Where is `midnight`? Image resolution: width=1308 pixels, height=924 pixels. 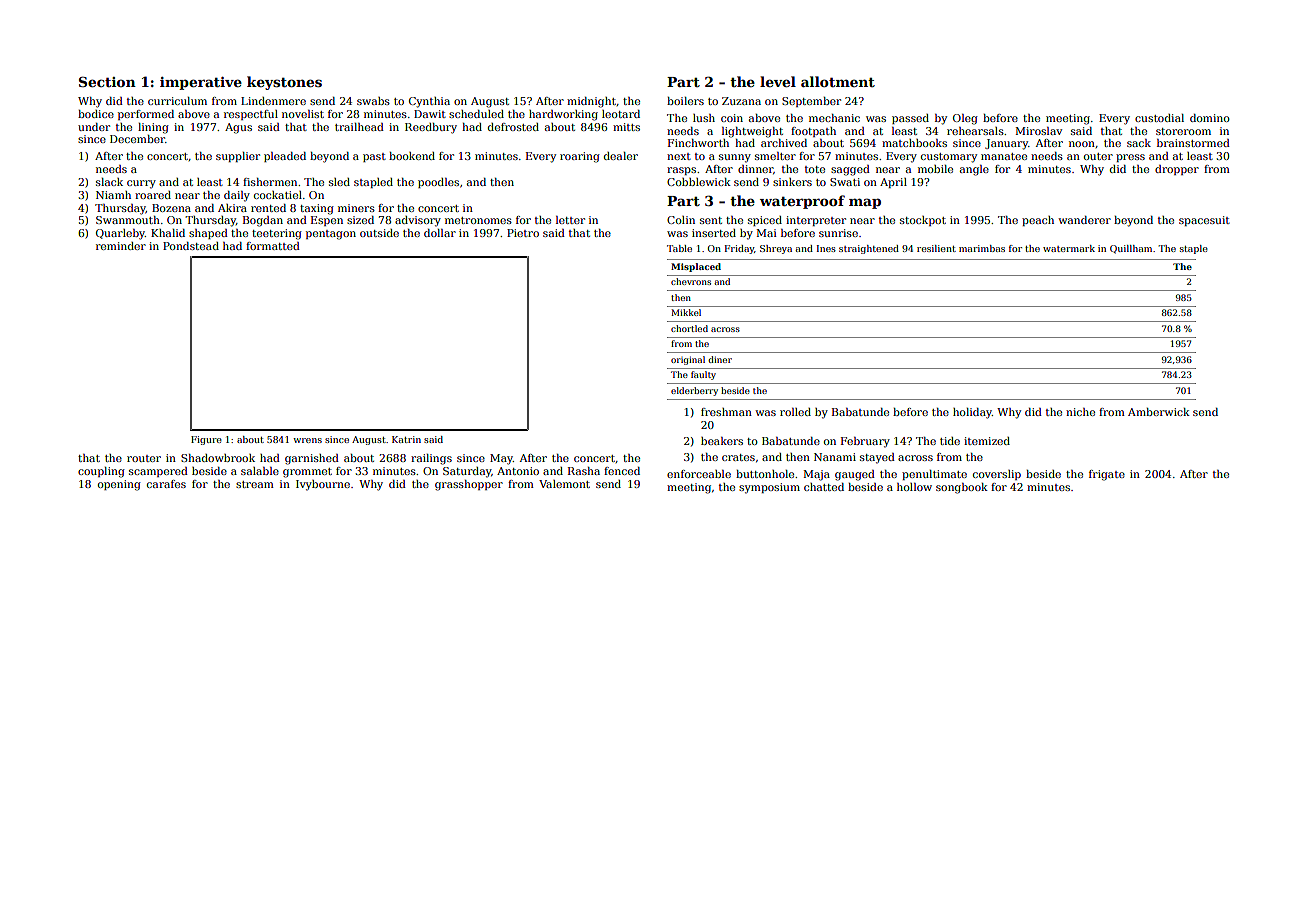 midnight is located at coordinates (591, 102).
